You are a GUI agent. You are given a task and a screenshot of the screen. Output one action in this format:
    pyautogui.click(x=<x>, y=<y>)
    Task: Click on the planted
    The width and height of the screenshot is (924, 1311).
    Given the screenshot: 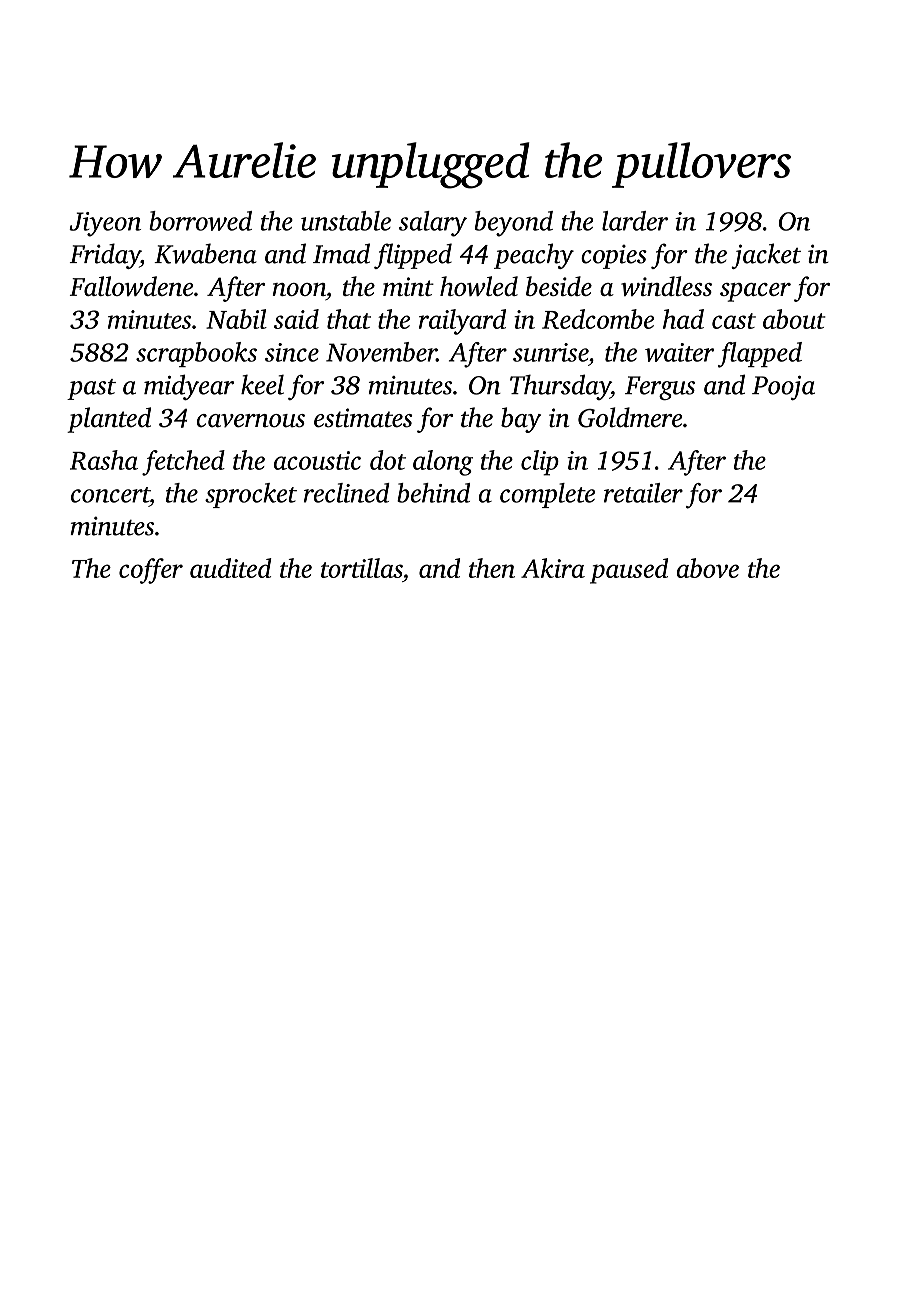 What is the action you would take?
    pyautogui.click(x=109, y=420)
